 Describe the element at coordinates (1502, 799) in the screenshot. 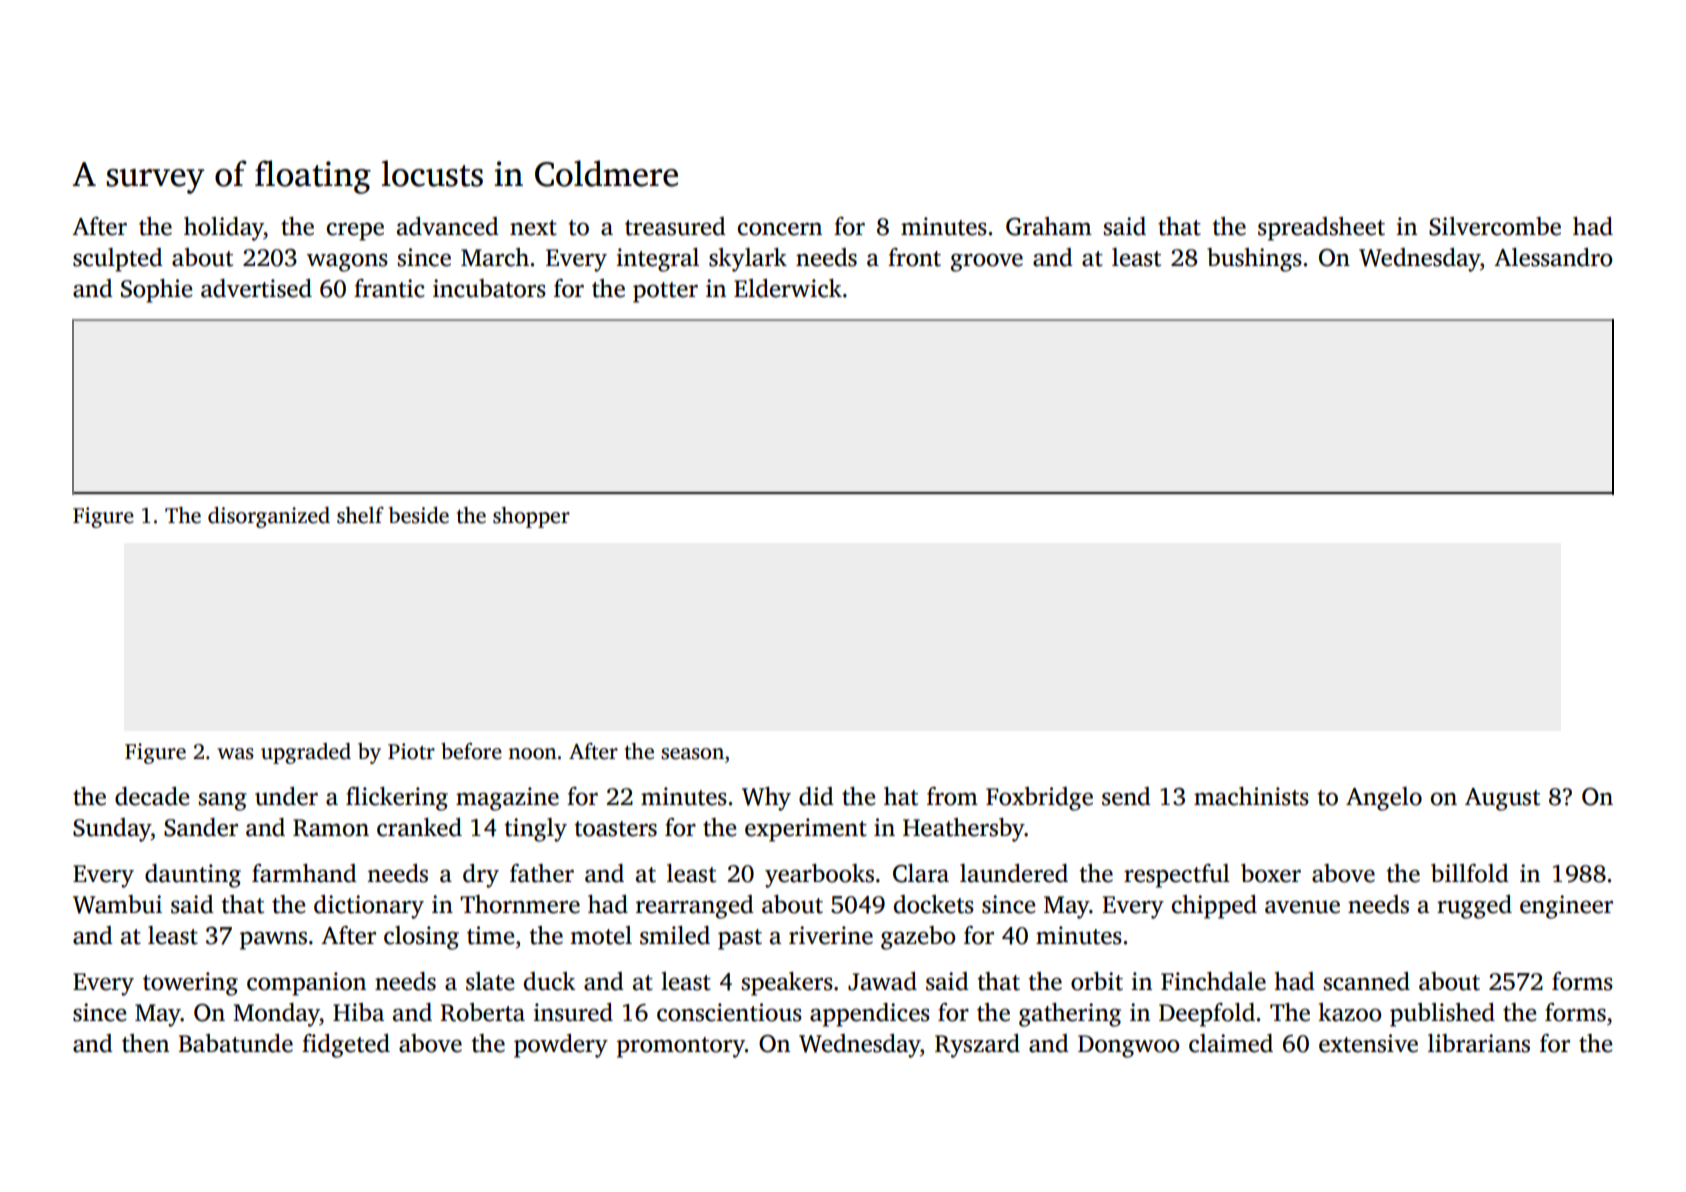

I see `August` at that location.
